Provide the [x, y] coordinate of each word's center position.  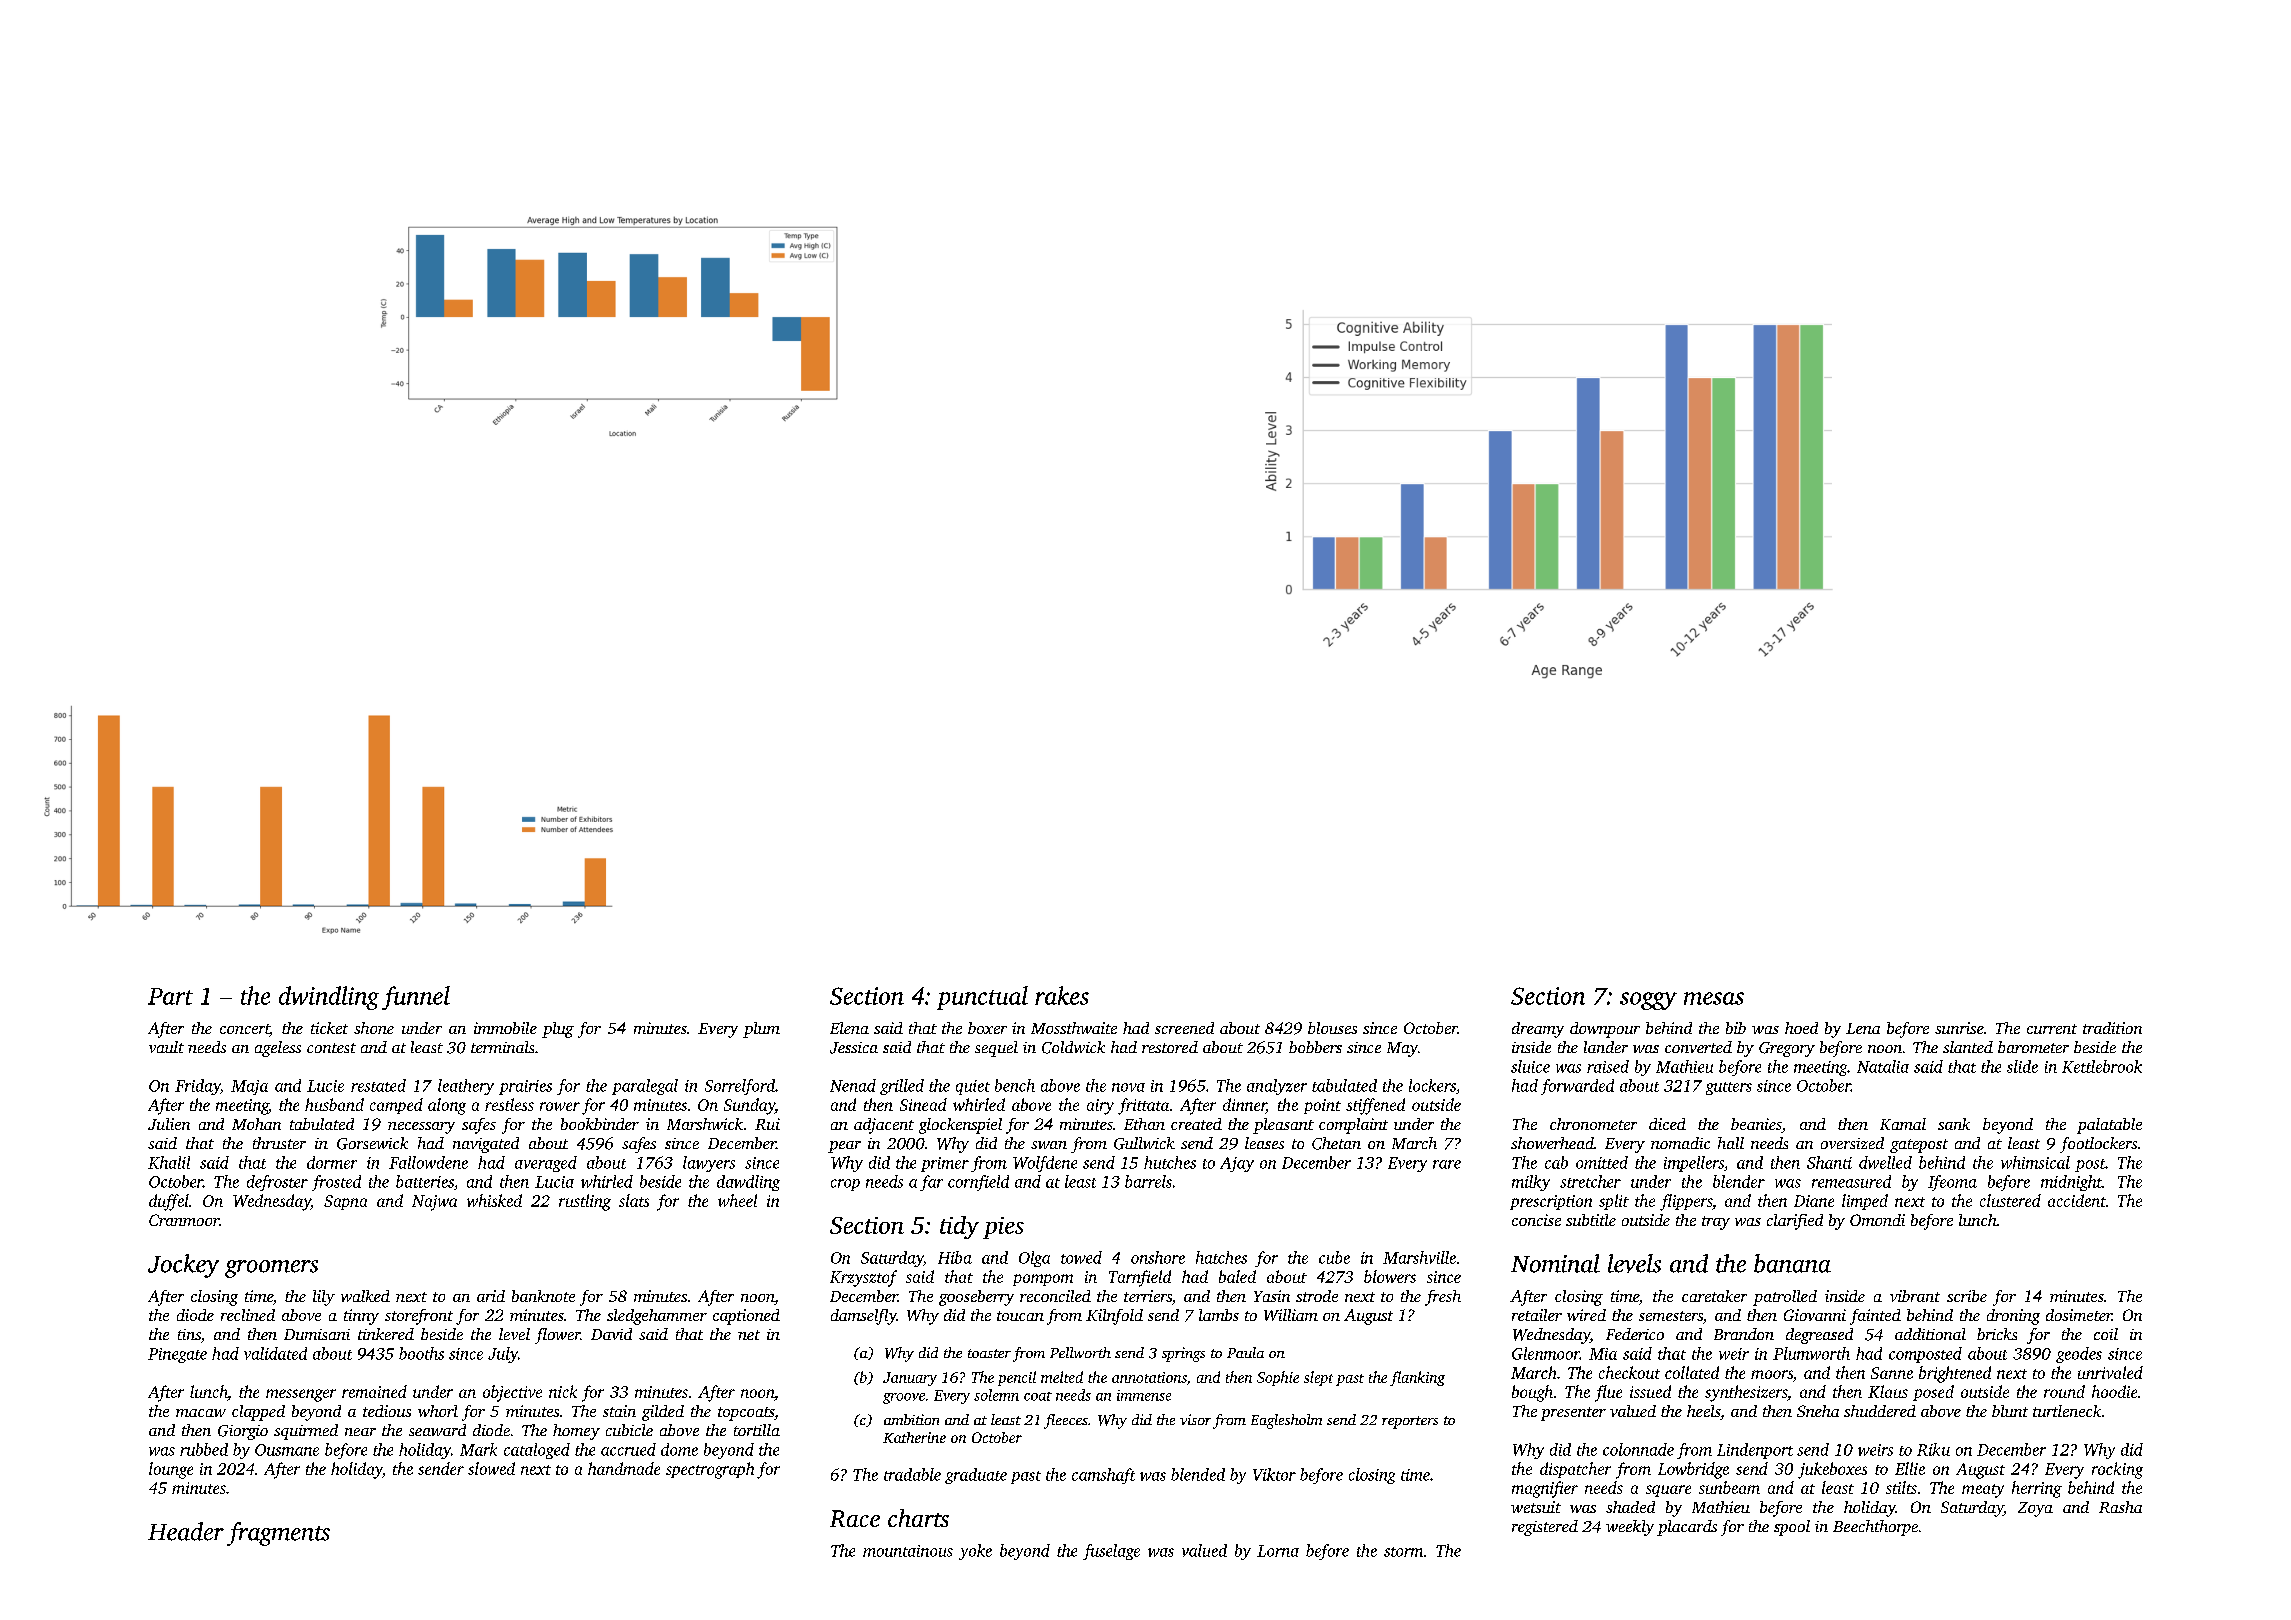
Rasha [2120, 1507]
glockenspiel [960, 1126]
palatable [2109, 1126]
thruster [279, 1143]
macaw [201, 1413]
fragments [278, 1534]
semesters [1671, 1316]
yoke [975, 1552]
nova [1128, 1087]
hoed [1801, 1028]
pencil [1017, 1378]
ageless [278, 1049]
